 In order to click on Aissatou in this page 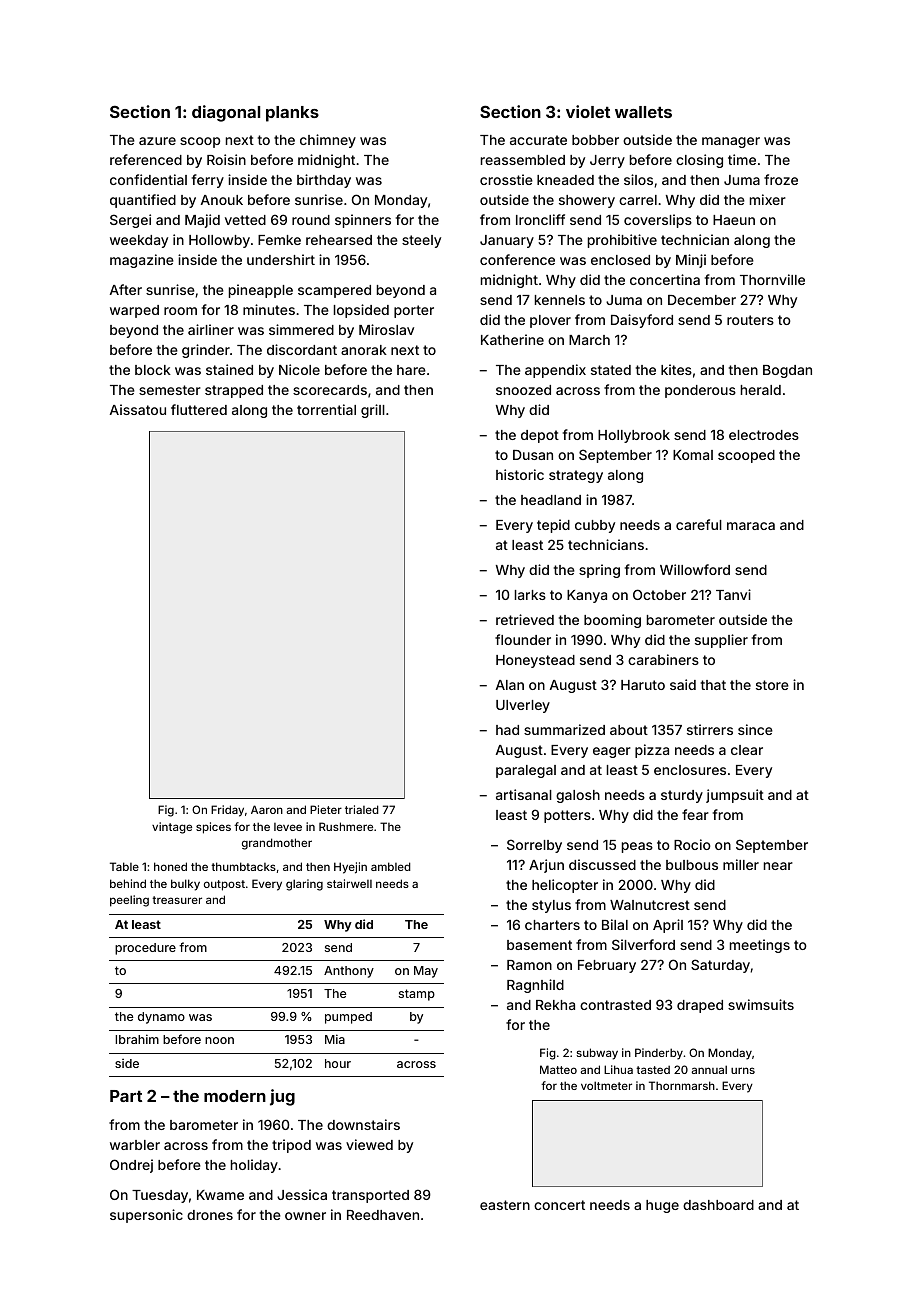, I will do `click(138, 409)`.
